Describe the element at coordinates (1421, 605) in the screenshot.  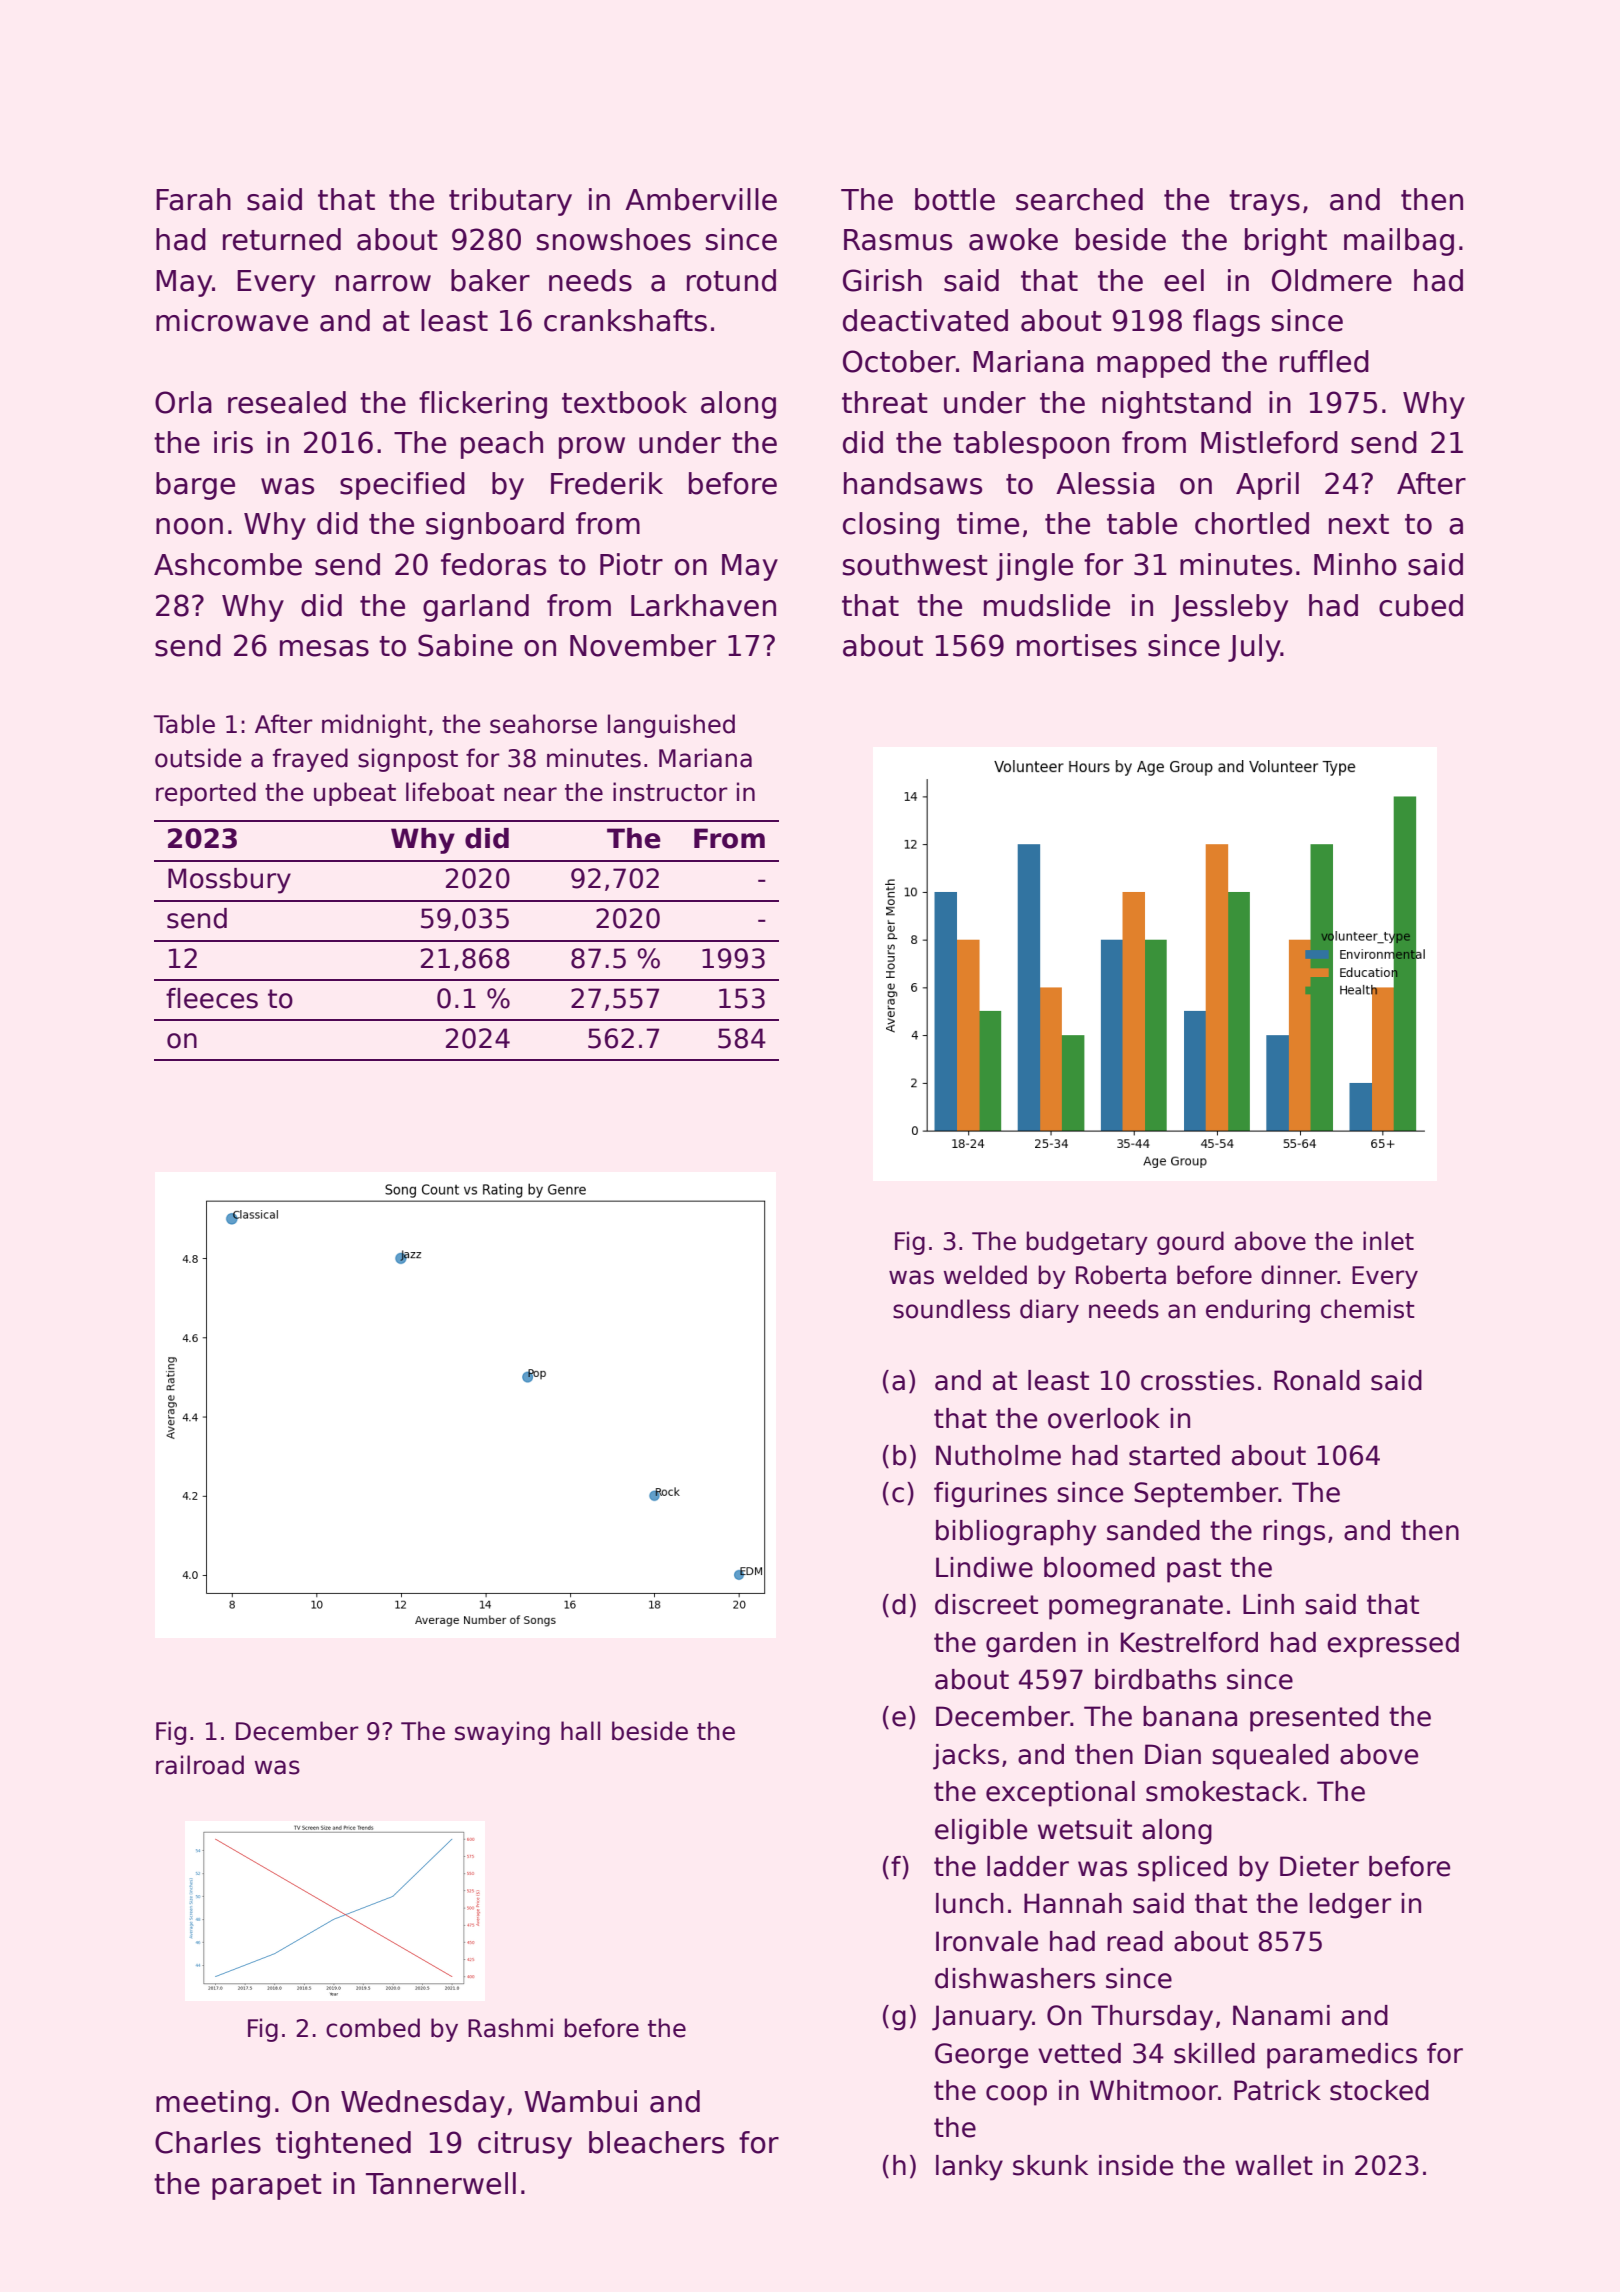
I see `cubed` at that location.
